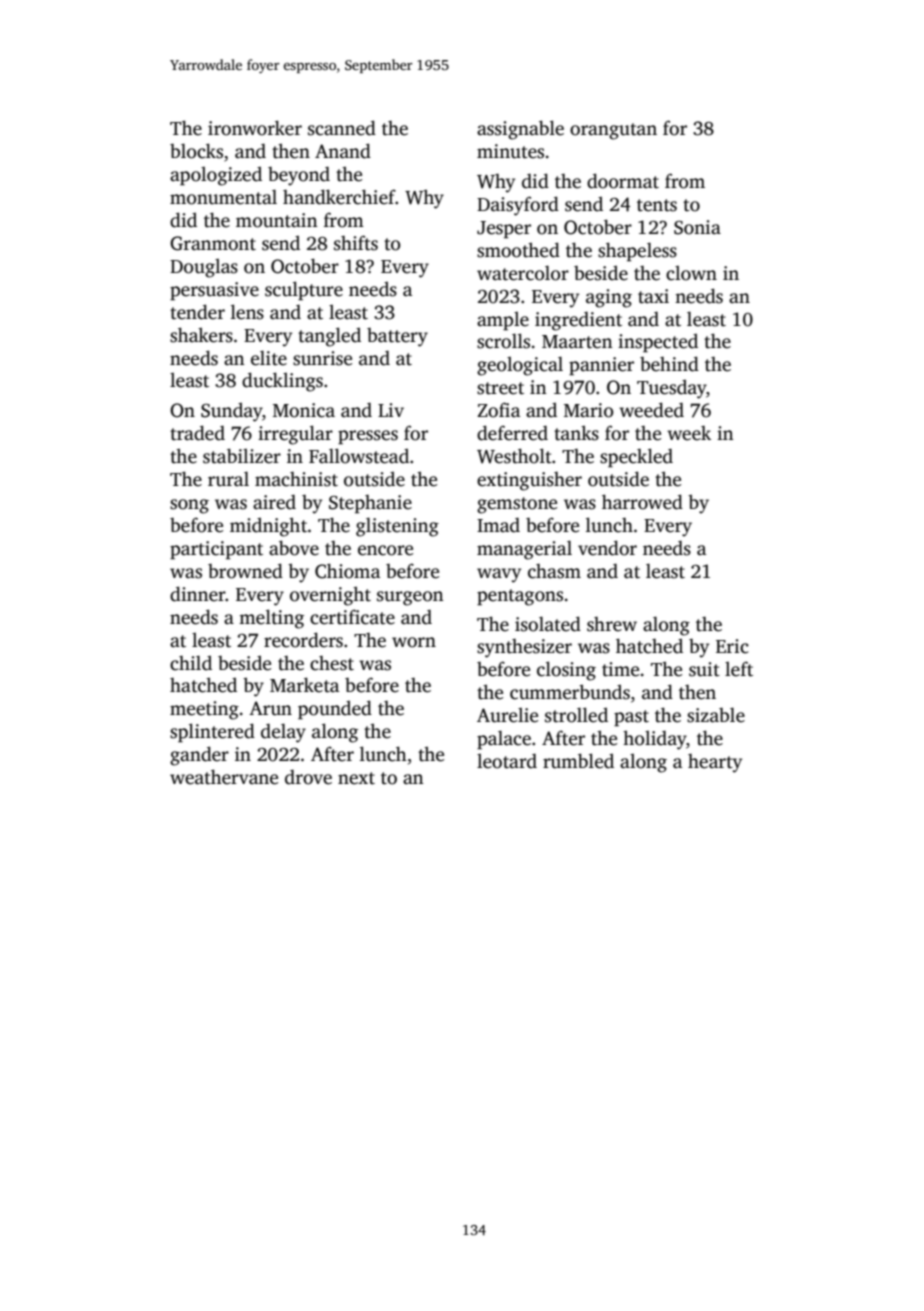 This page has width=924, height=1311. Describe the element at coordinates (613, 131) in the page. I see `orangutan` at that location.
